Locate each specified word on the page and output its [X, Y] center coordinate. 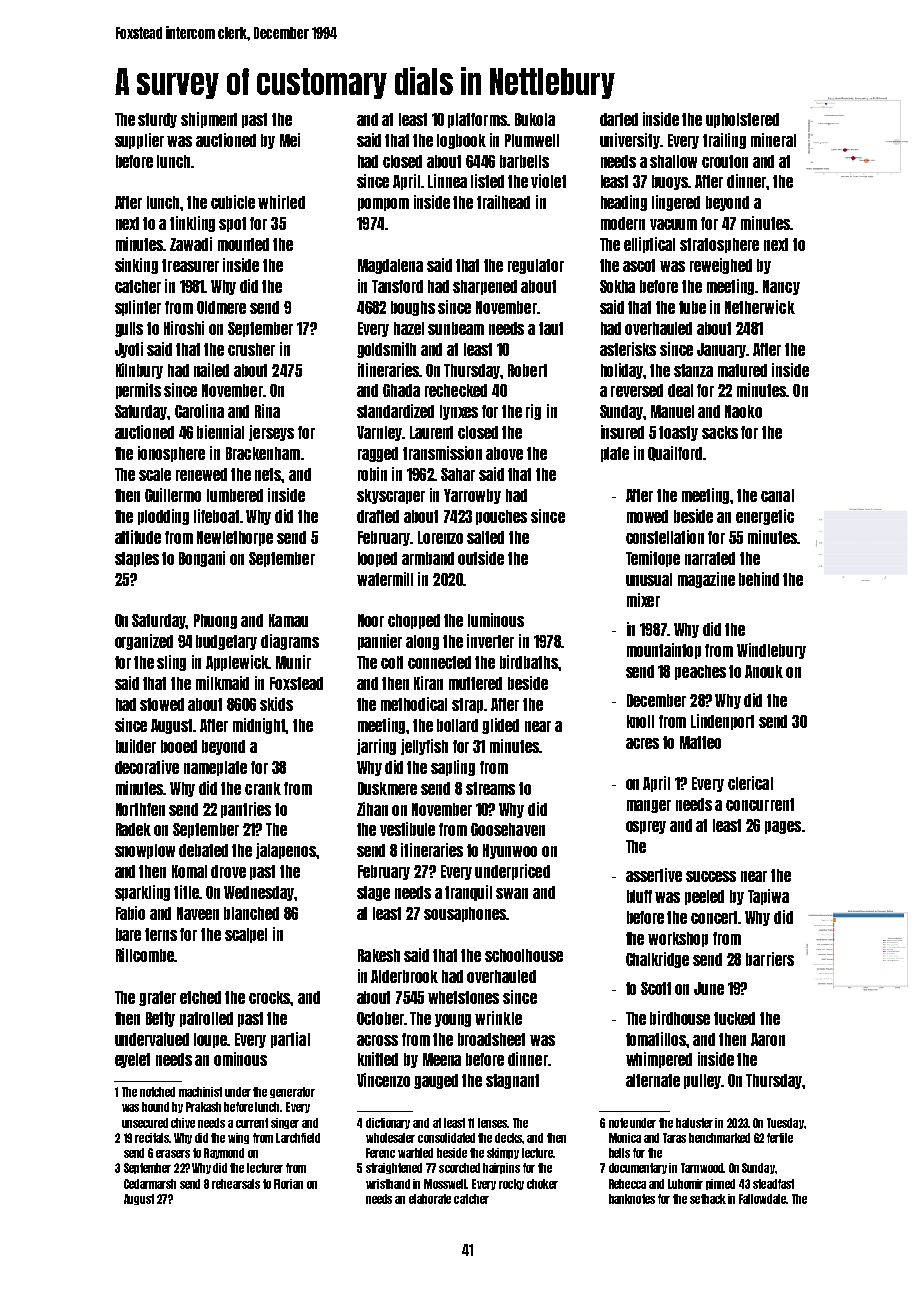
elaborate [430, 1199]
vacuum [673, 224]
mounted [243, 244]
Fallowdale [763, 1199]
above [504, 453]
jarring [376, 747]
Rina [267, 411]
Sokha [617, 286]
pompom [383, 204]
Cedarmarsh [150, 1184]
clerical [750, 783]
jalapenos [286, 851]
